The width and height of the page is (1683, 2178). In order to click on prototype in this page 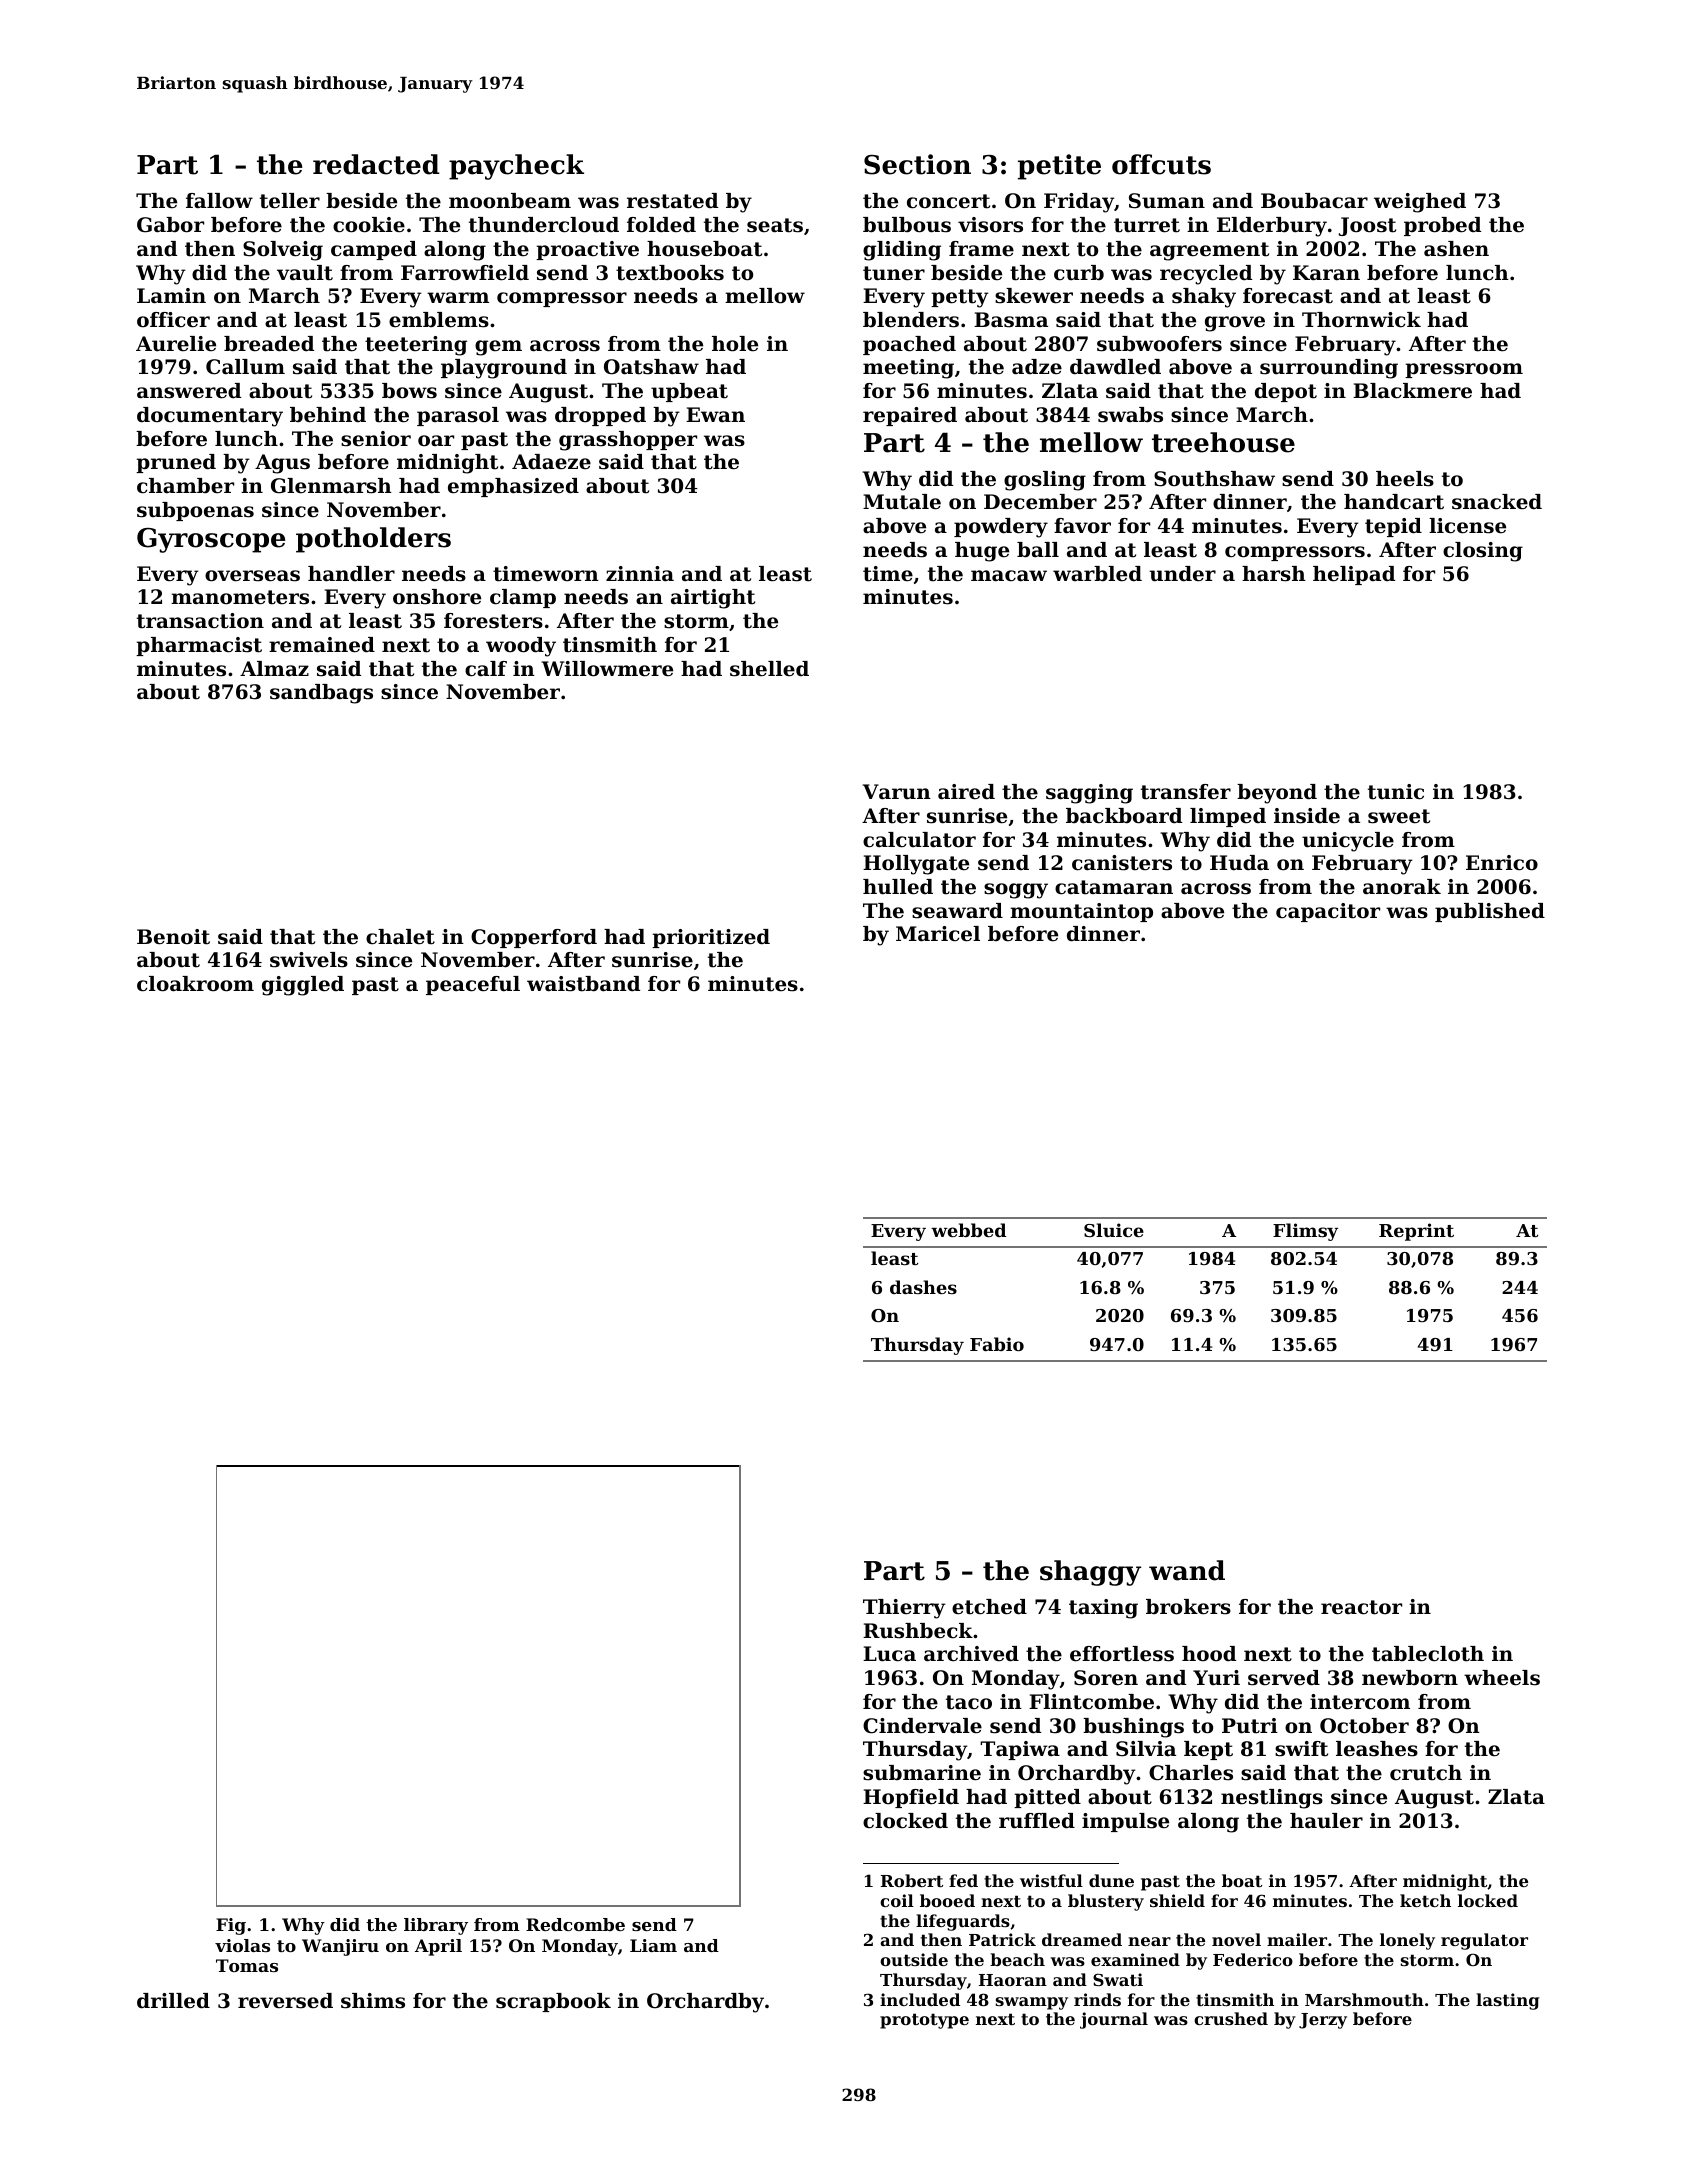, I will do `click(924, 2021)`.
